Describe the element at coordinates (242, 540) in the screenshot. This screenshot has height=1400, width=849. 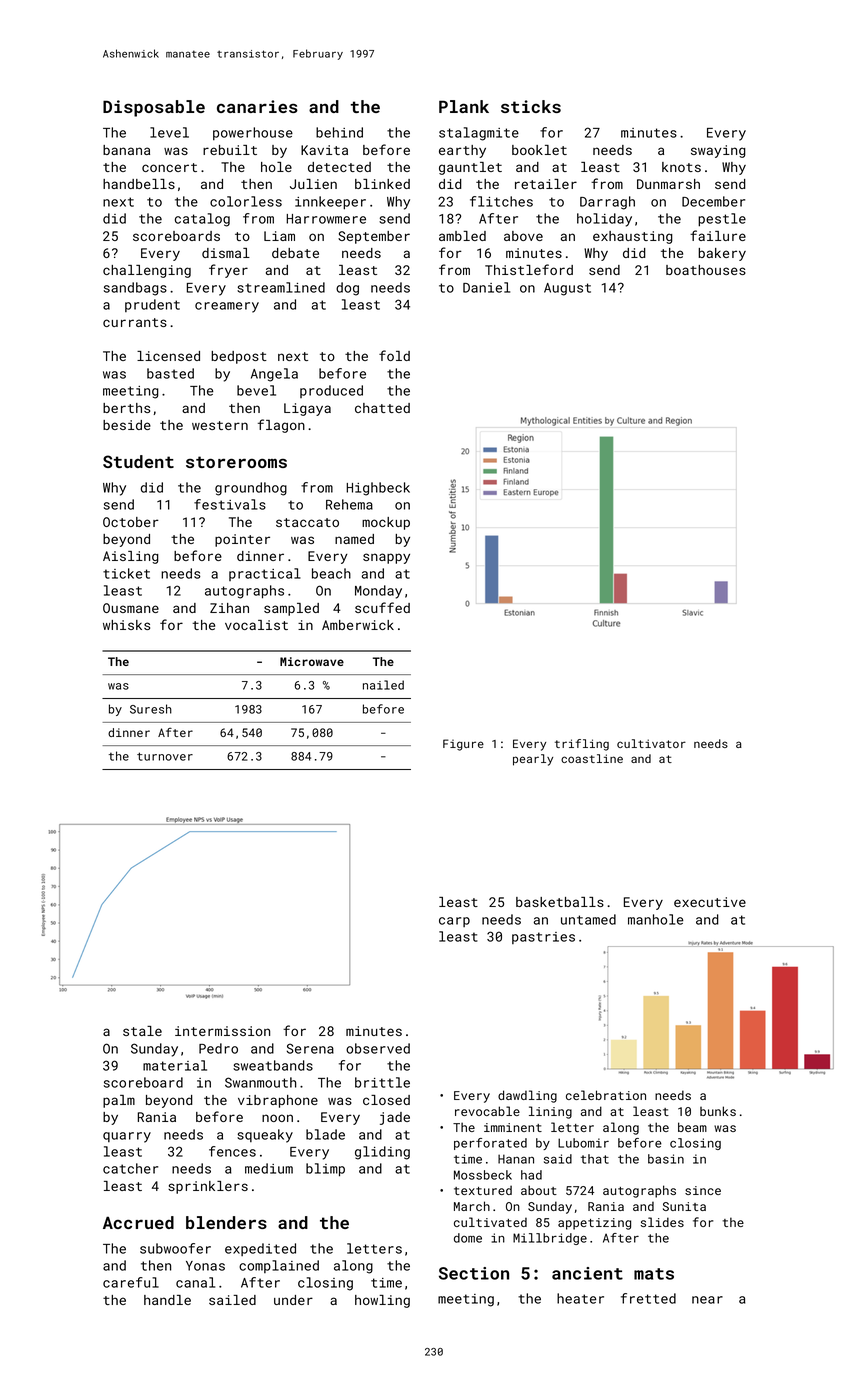
I see `pointer` at that location.
